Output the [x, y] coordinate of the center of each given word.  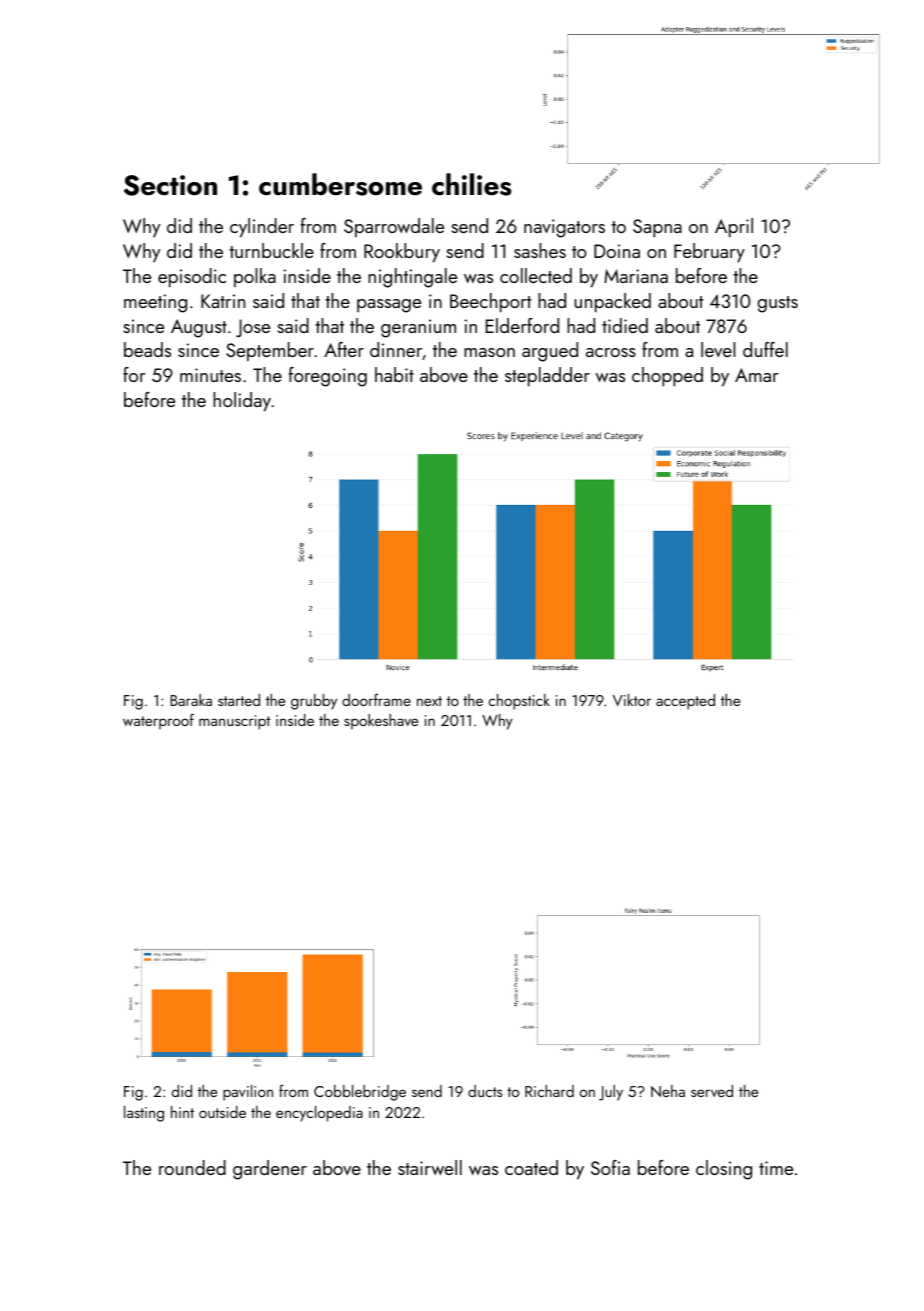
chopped [667, 377]
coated [531, 1167]
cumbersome [340, 184]
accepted [685, 702]
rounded [192, 1167]
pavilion [248, 1093]
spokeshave [381, 722]
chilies [471, 184]
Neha [668, 1091]
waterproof [158, 721]
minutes [210, 375]
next [429, 701]
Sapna [657, 228]
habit [394, 374]
